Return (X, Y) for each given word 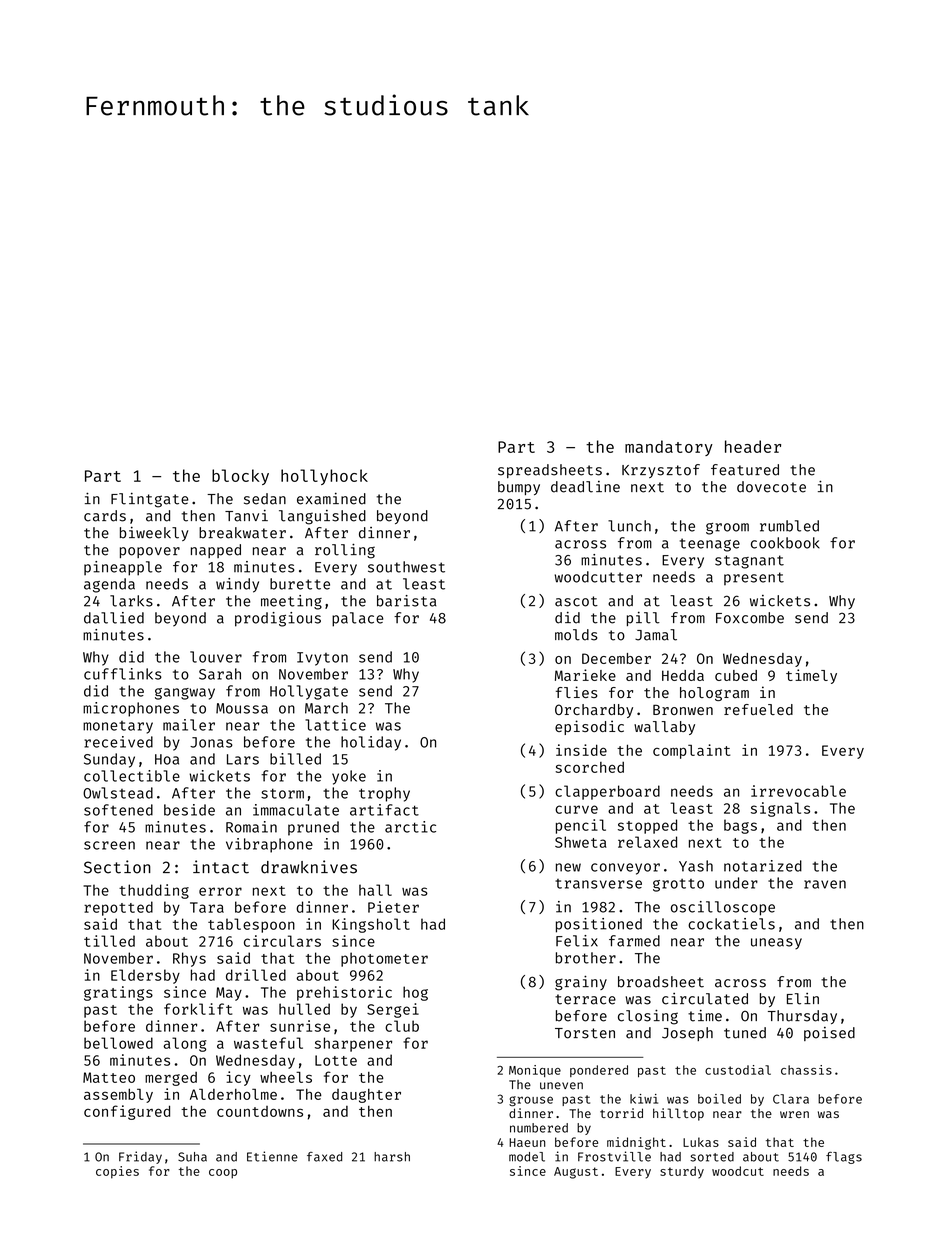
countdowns (260, 1111)
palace (357, 619)
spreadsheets (550, 471)
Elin (803, 999)
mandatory (669, 448)
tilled (109, 941)
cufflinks (123, 674)
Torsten (585, 1033)
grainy (581, 983)
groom (727, 529)
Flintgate (150, 500)
